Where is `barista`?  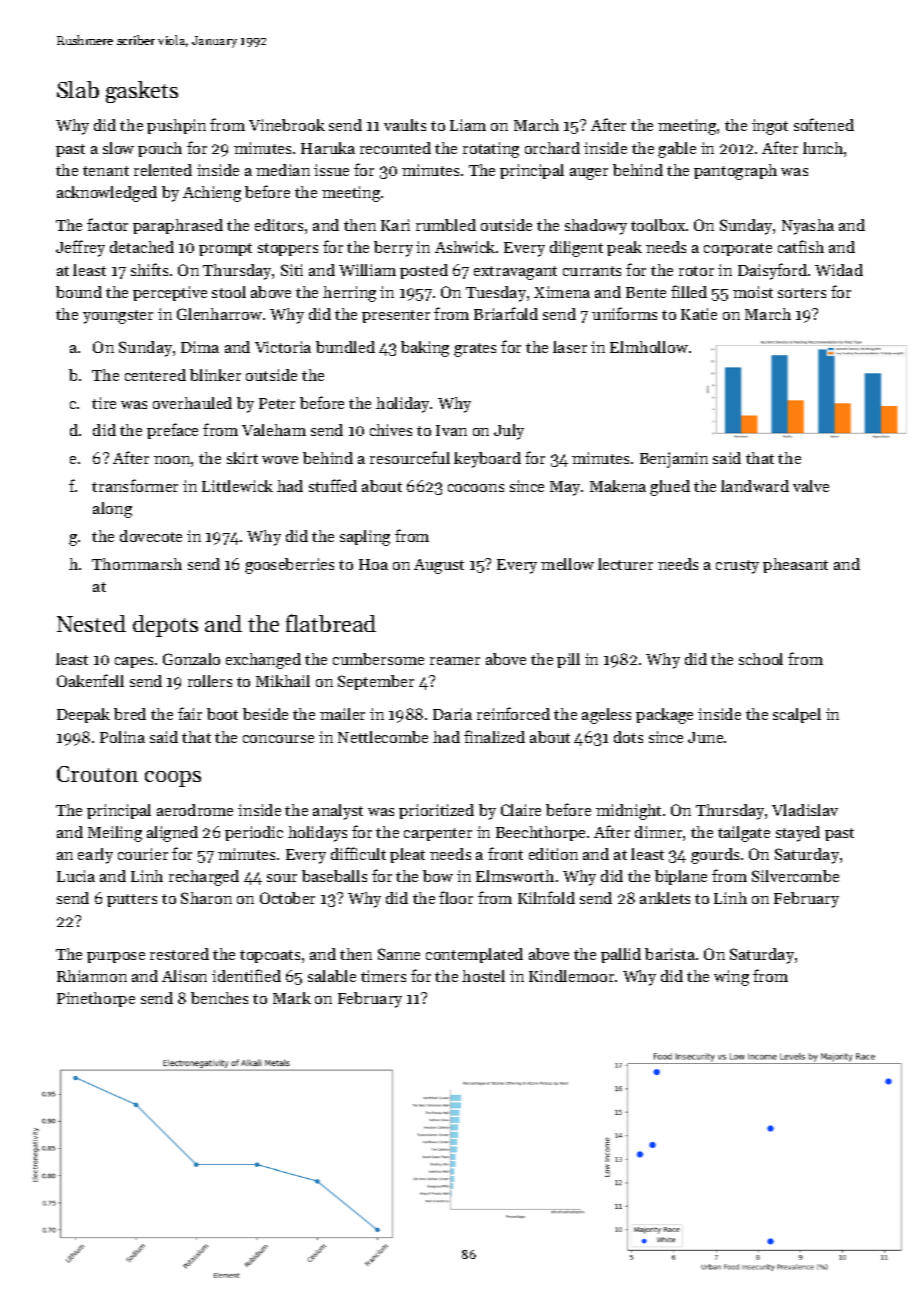 barista is located at coordinates (670, 954).
